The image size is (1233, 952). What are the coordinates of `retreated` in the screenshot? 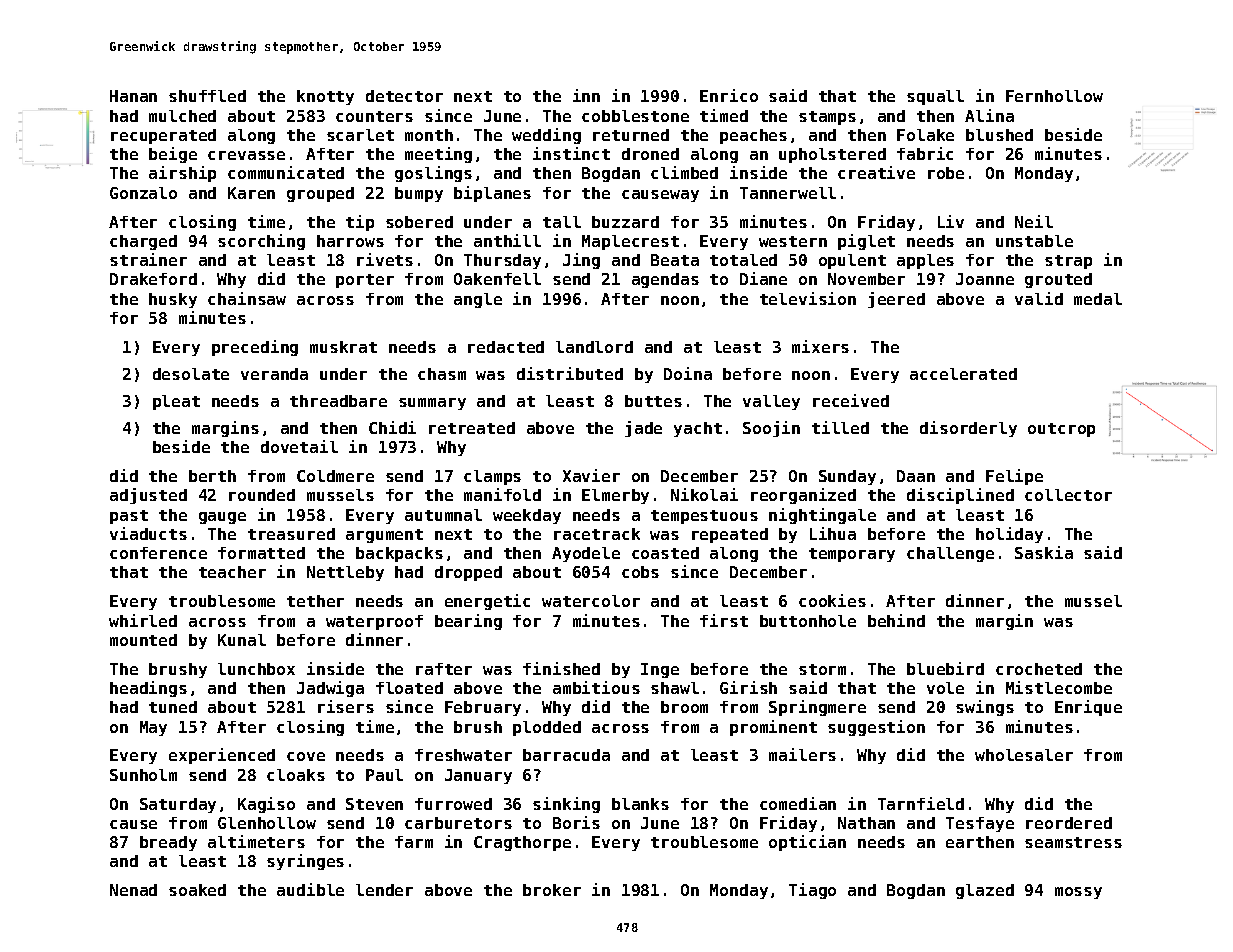 It's located at (472, 428).
